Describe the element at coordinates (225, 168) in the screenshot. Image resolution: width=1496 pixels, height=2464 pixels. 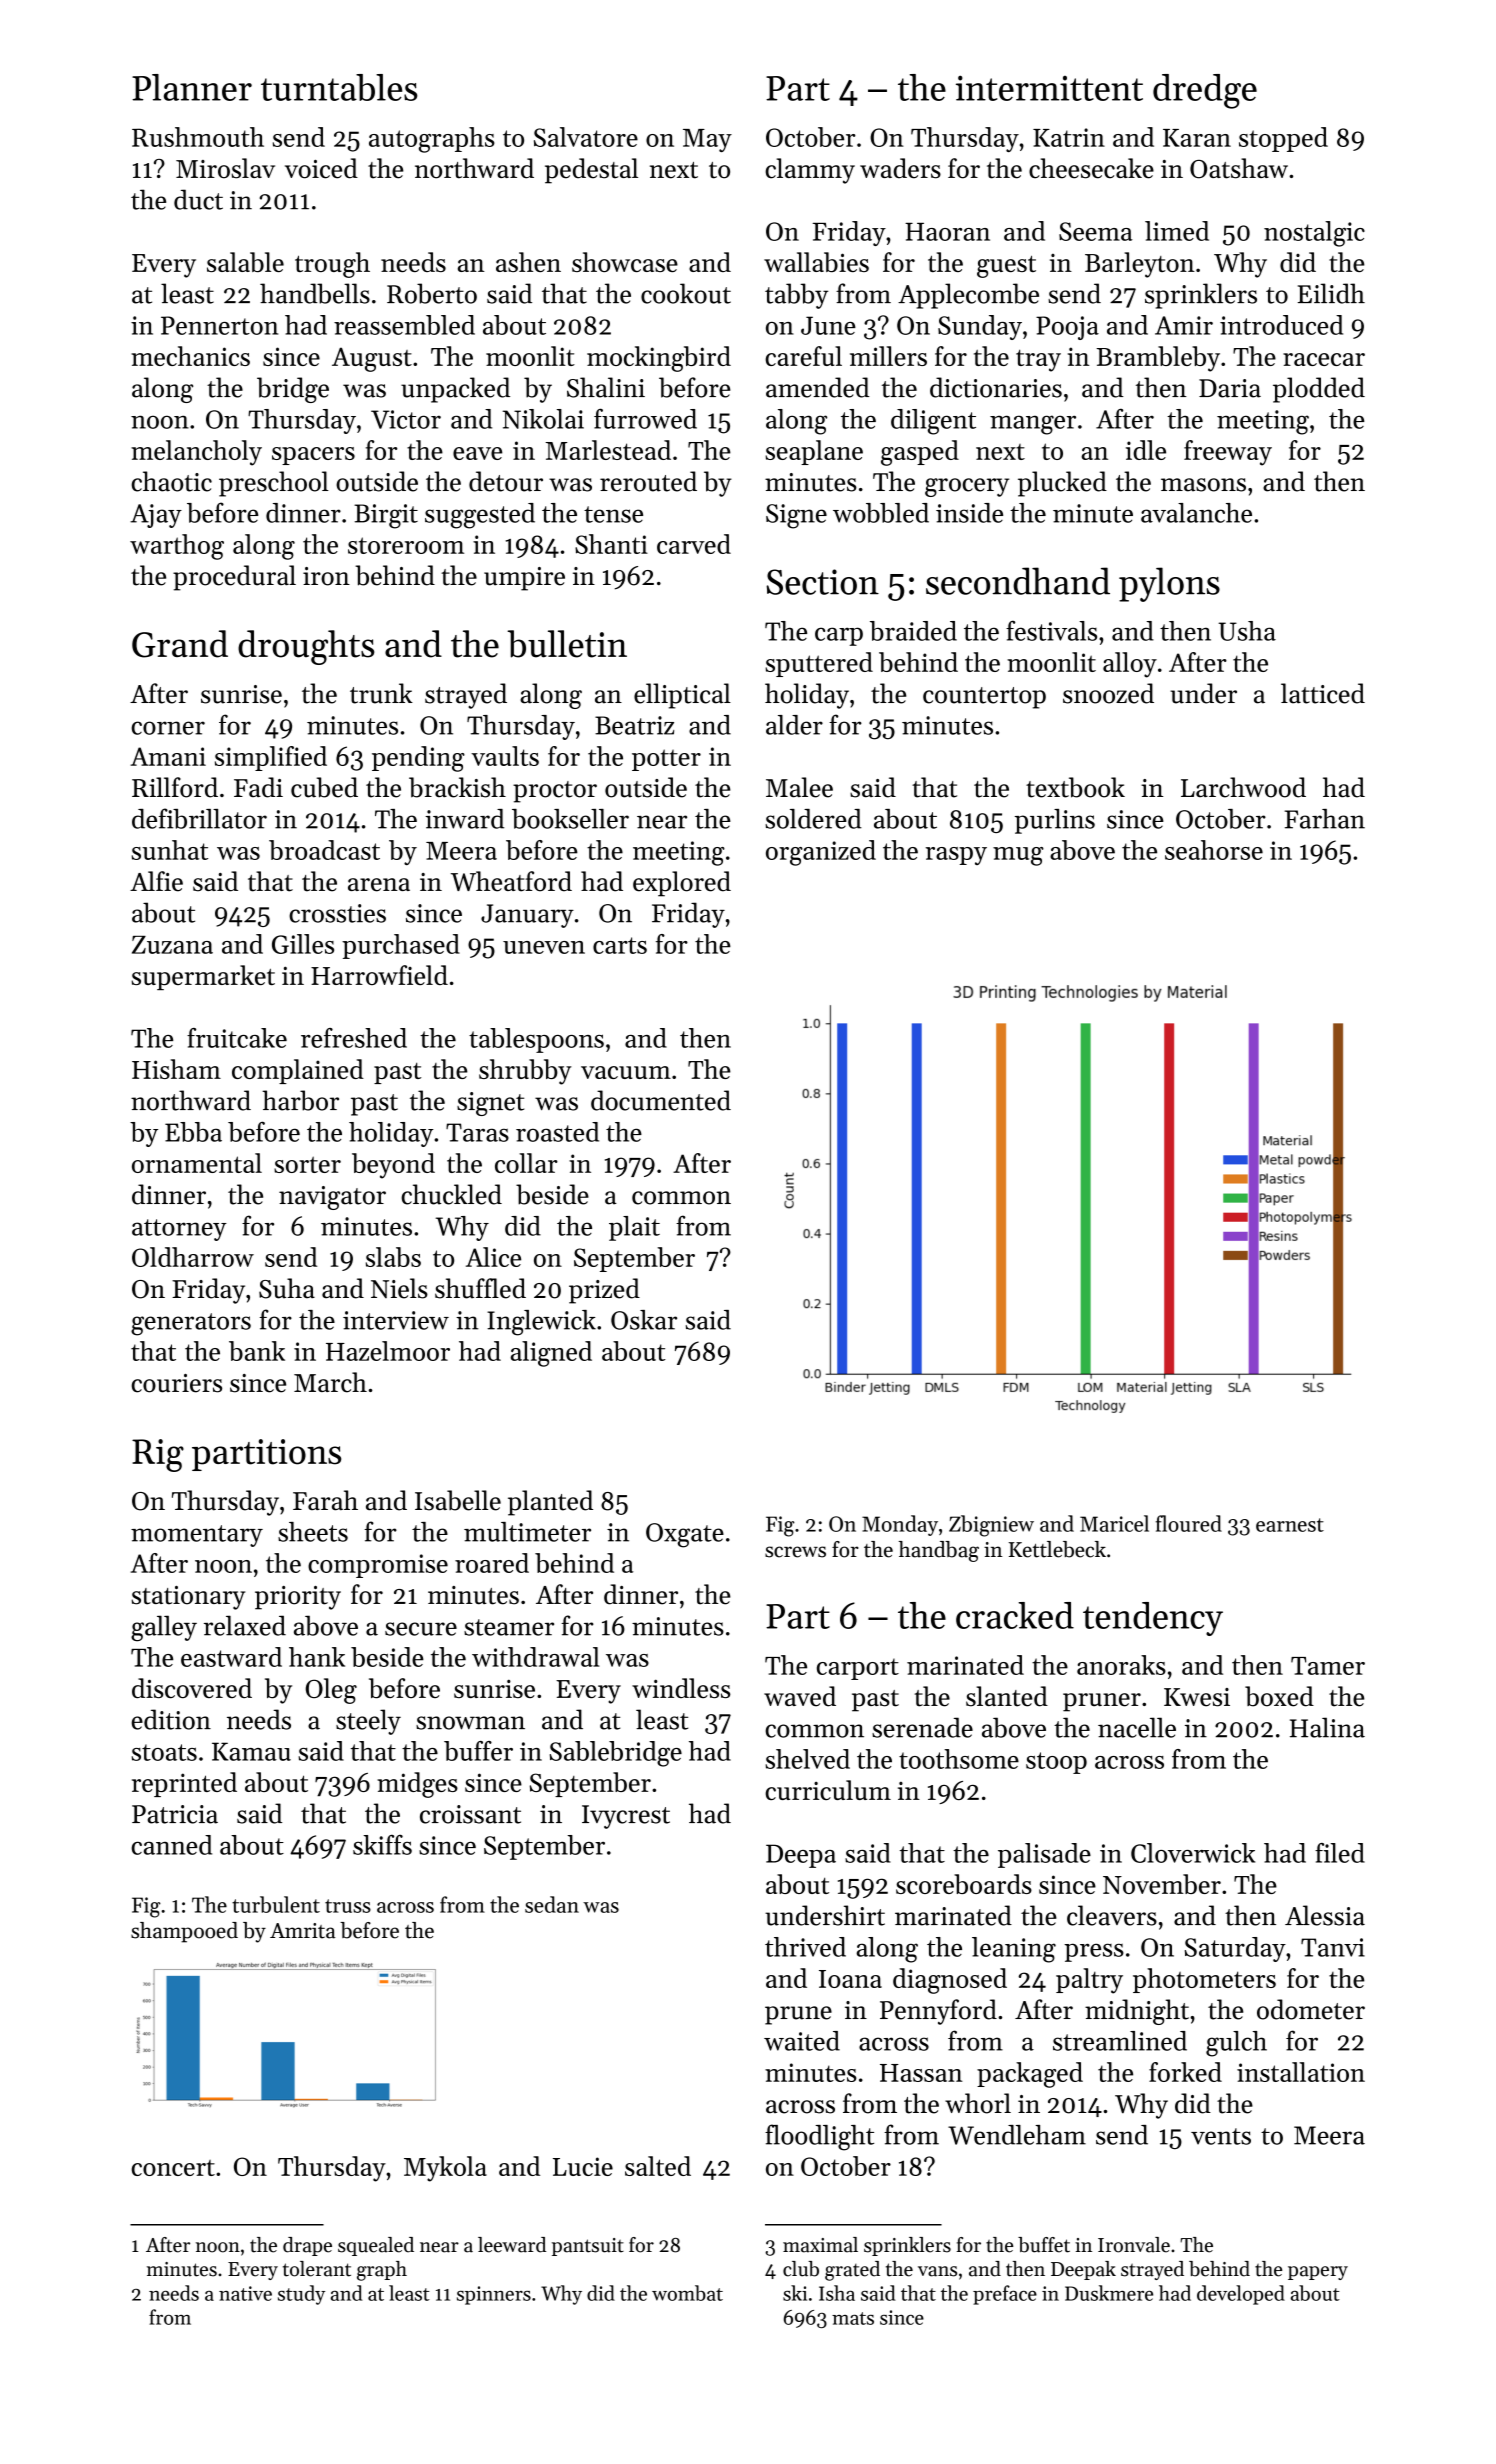
I see `Miroslav` at that location.
